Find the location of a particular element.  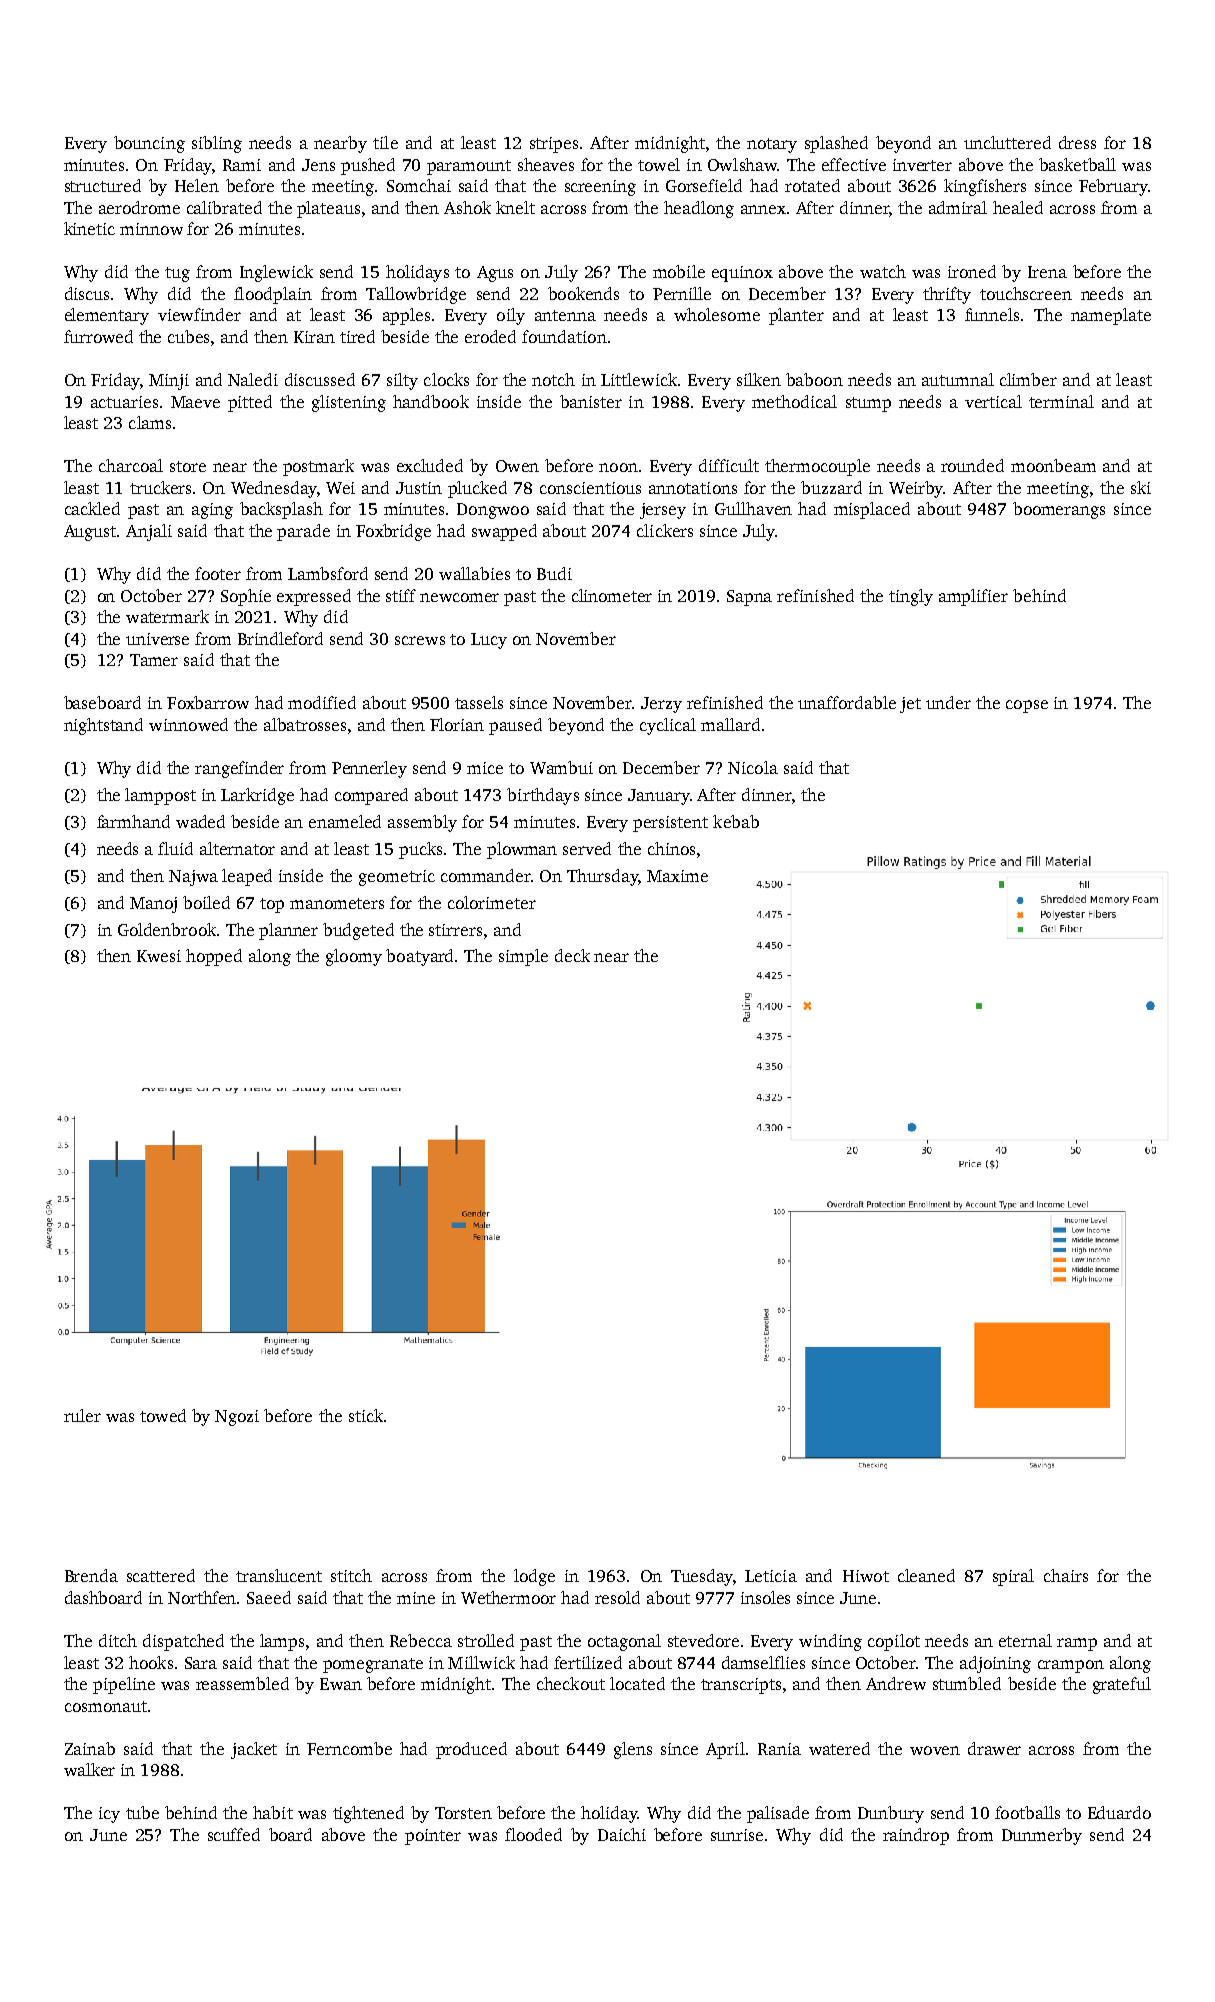

lodge is located at coordinates (534, 1577).
